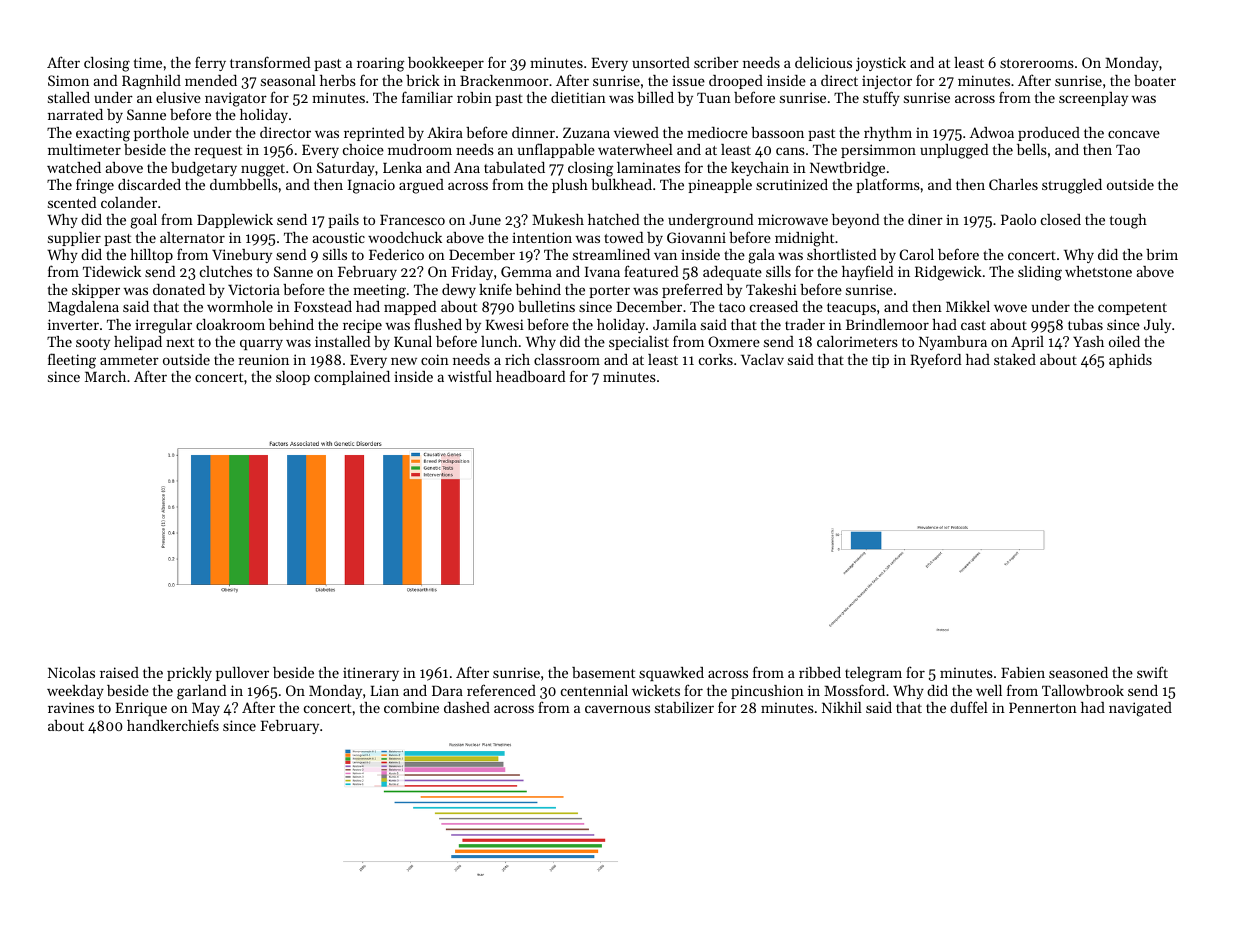 This screenshot has width=1233, height=952. Describe the element at coordinates (531, 376) in the screenshot. I see `headboard` at that location.
